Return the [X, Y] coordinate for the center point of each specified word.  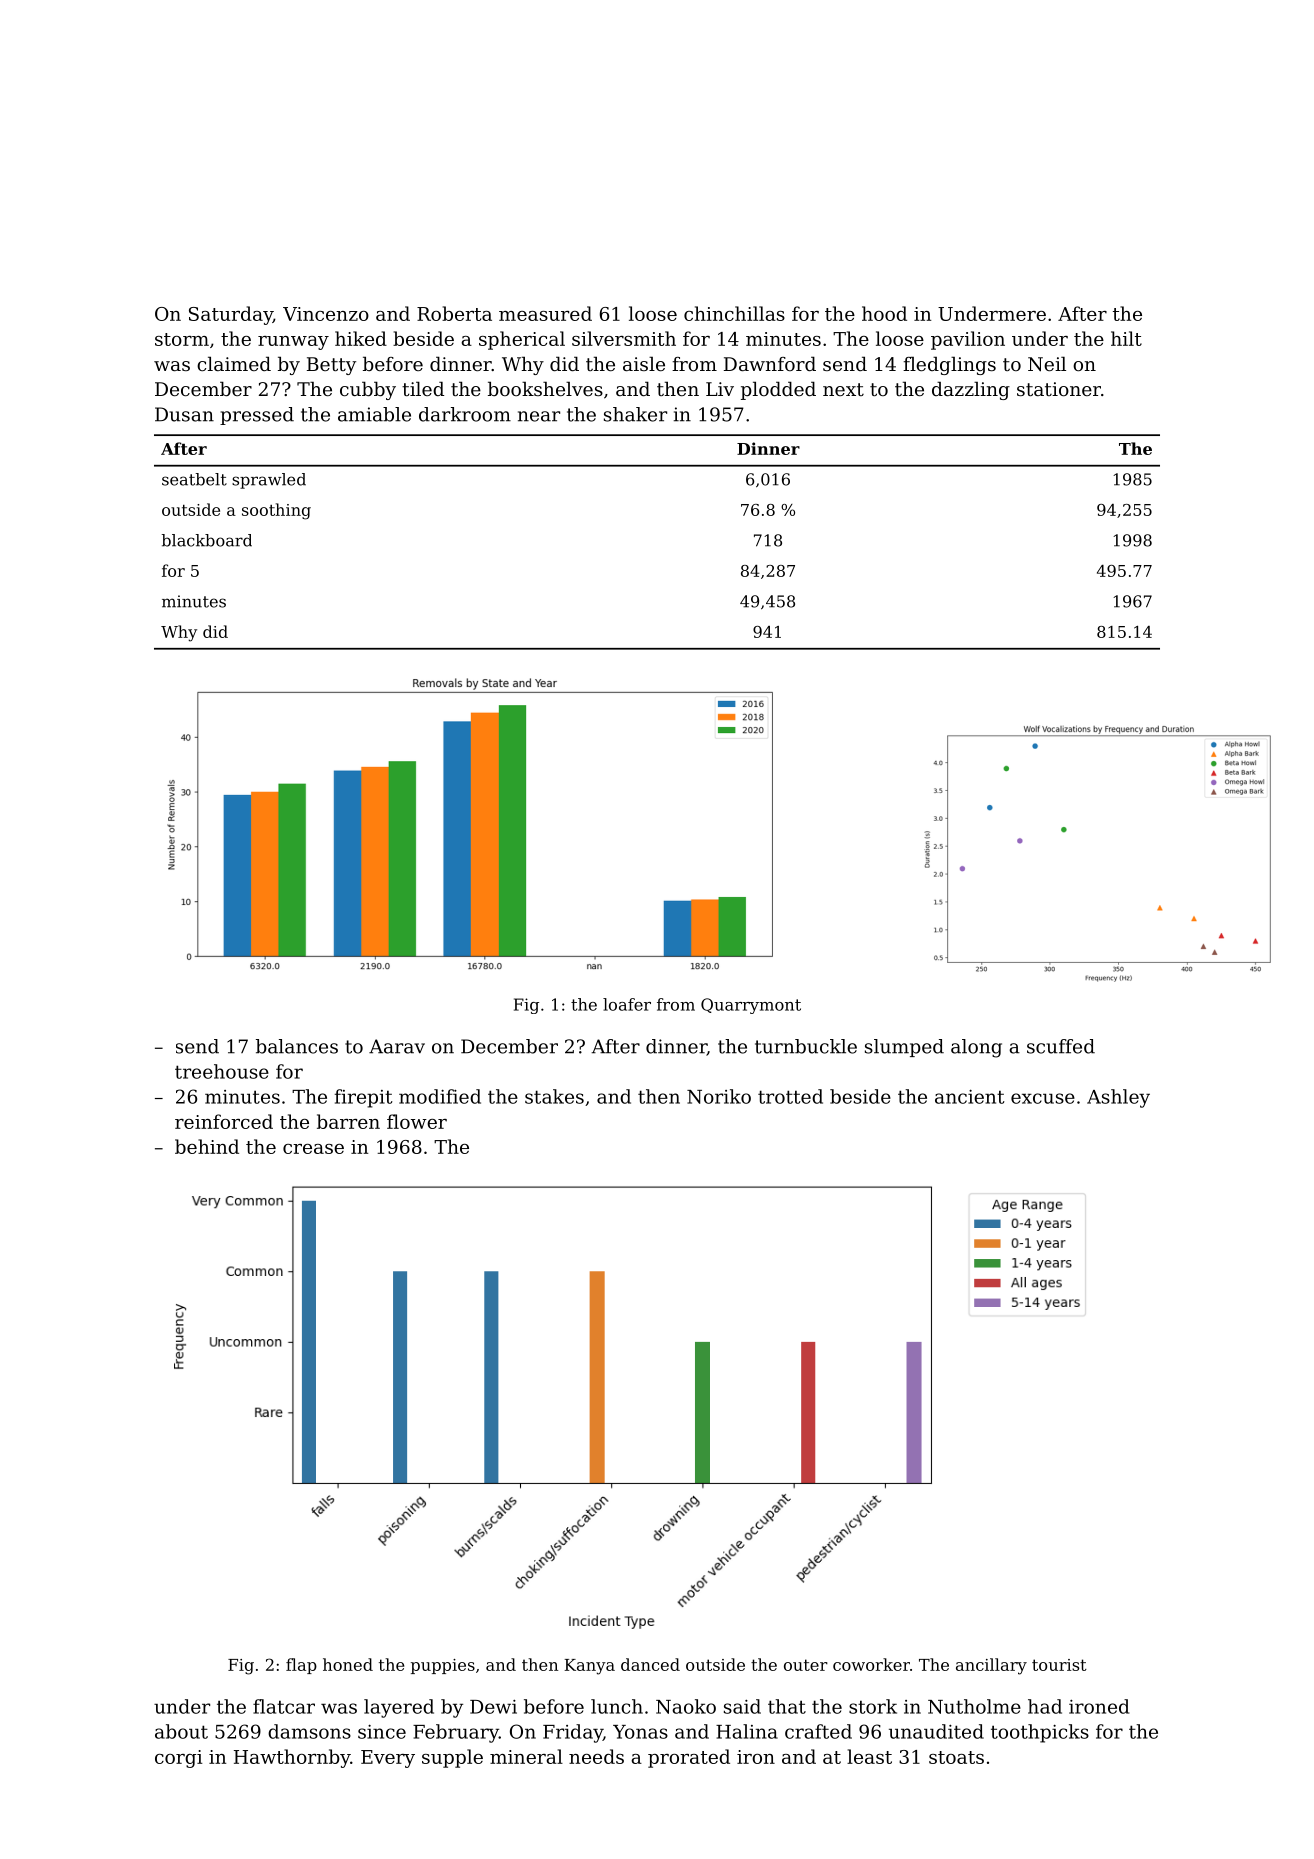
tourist [1059, 1665]
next [843, 389]
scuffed [1061, 1046]
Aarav [397, 1046]
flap [301, 1666]
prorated [689, 1758]
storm [182, 339]
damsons [309, 1731]
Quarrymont [751, 1006]
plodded [778, 390]
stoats [956, 1757]
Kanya [589, 1667]
